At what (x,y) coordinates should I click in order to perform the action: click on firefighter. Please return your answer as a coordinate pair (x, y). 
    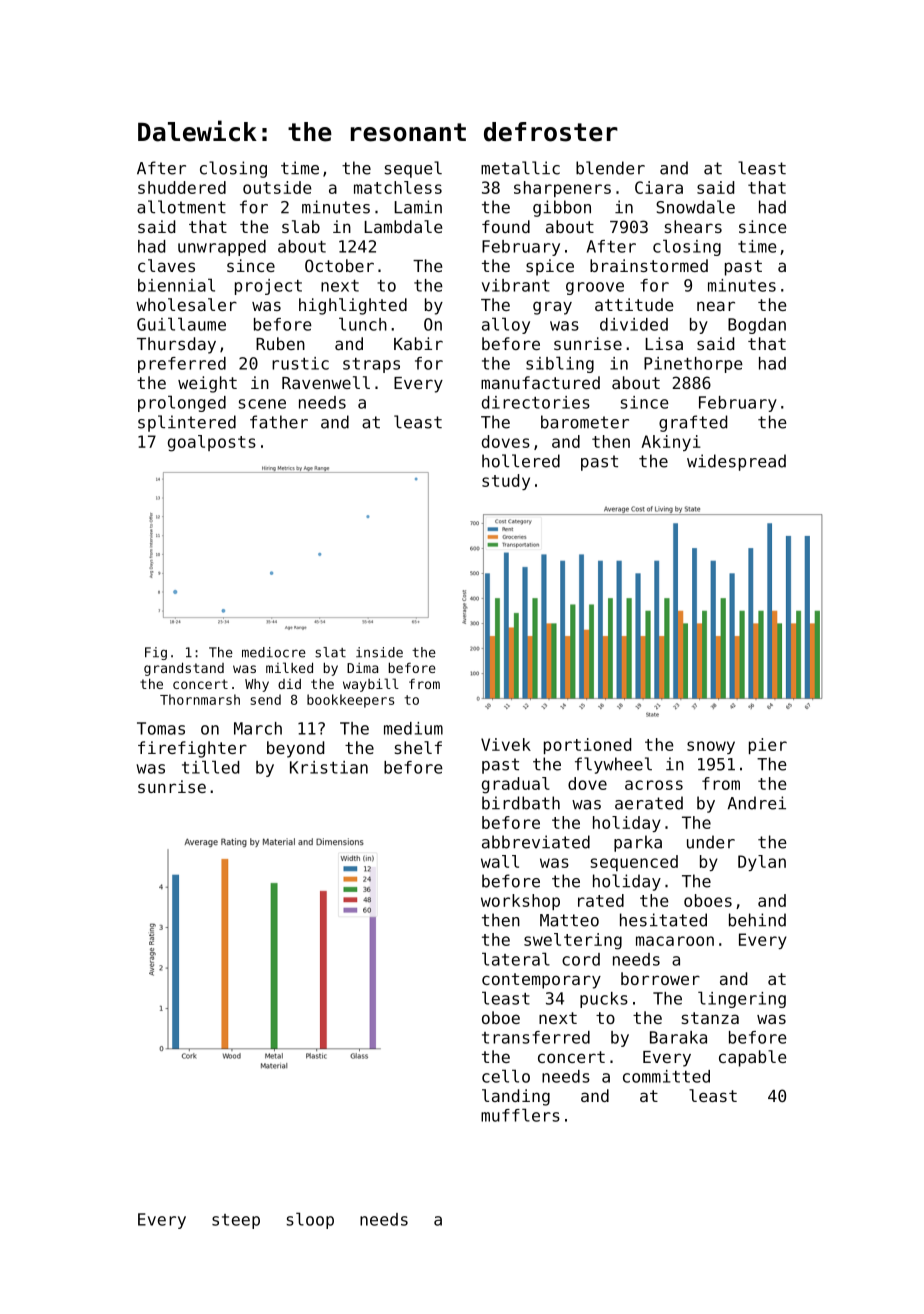
    Looking at the image, I should click on (192, 749).
